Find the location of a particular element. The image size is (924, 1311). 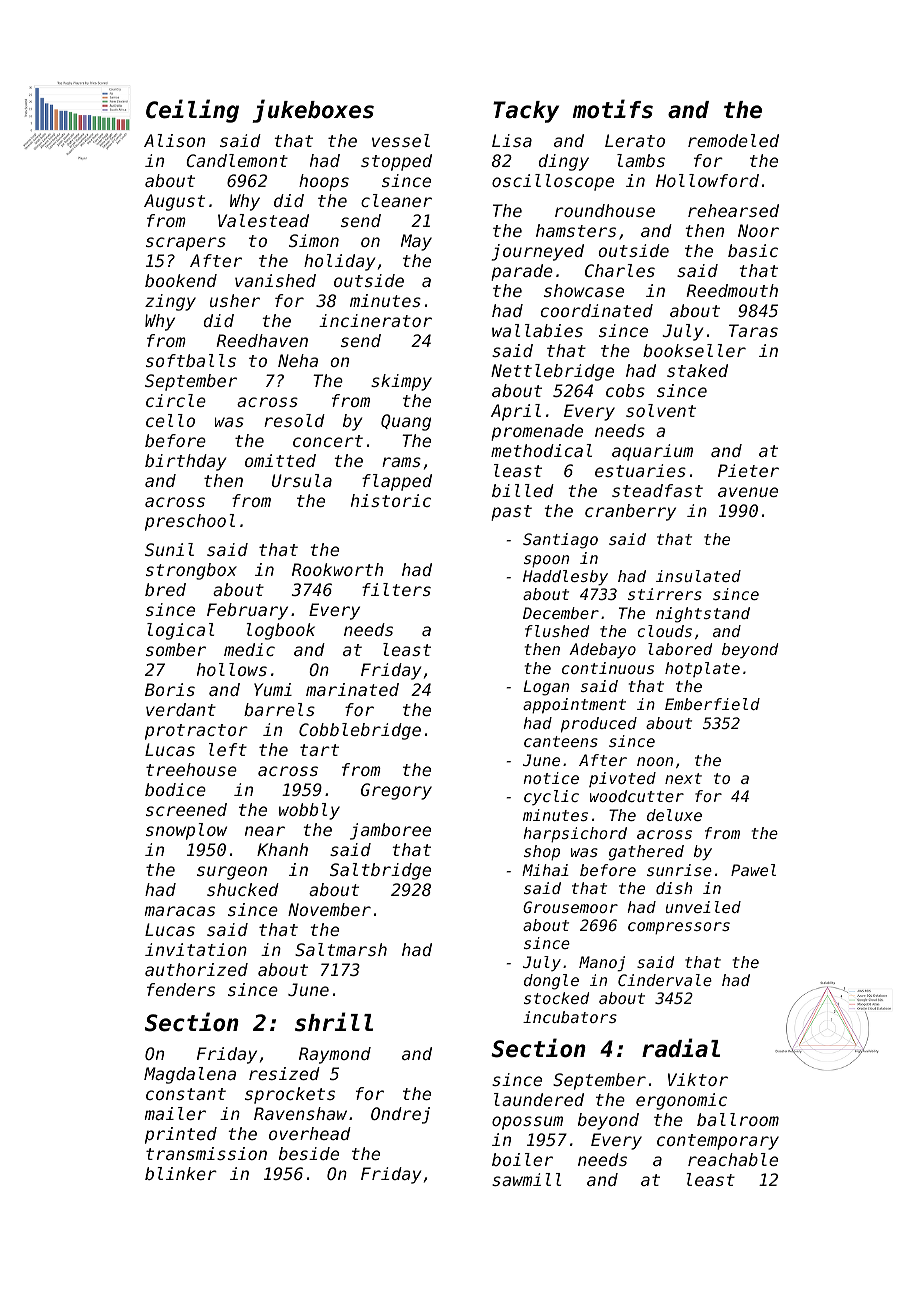

Logan is located at coordinates (546, 688).
